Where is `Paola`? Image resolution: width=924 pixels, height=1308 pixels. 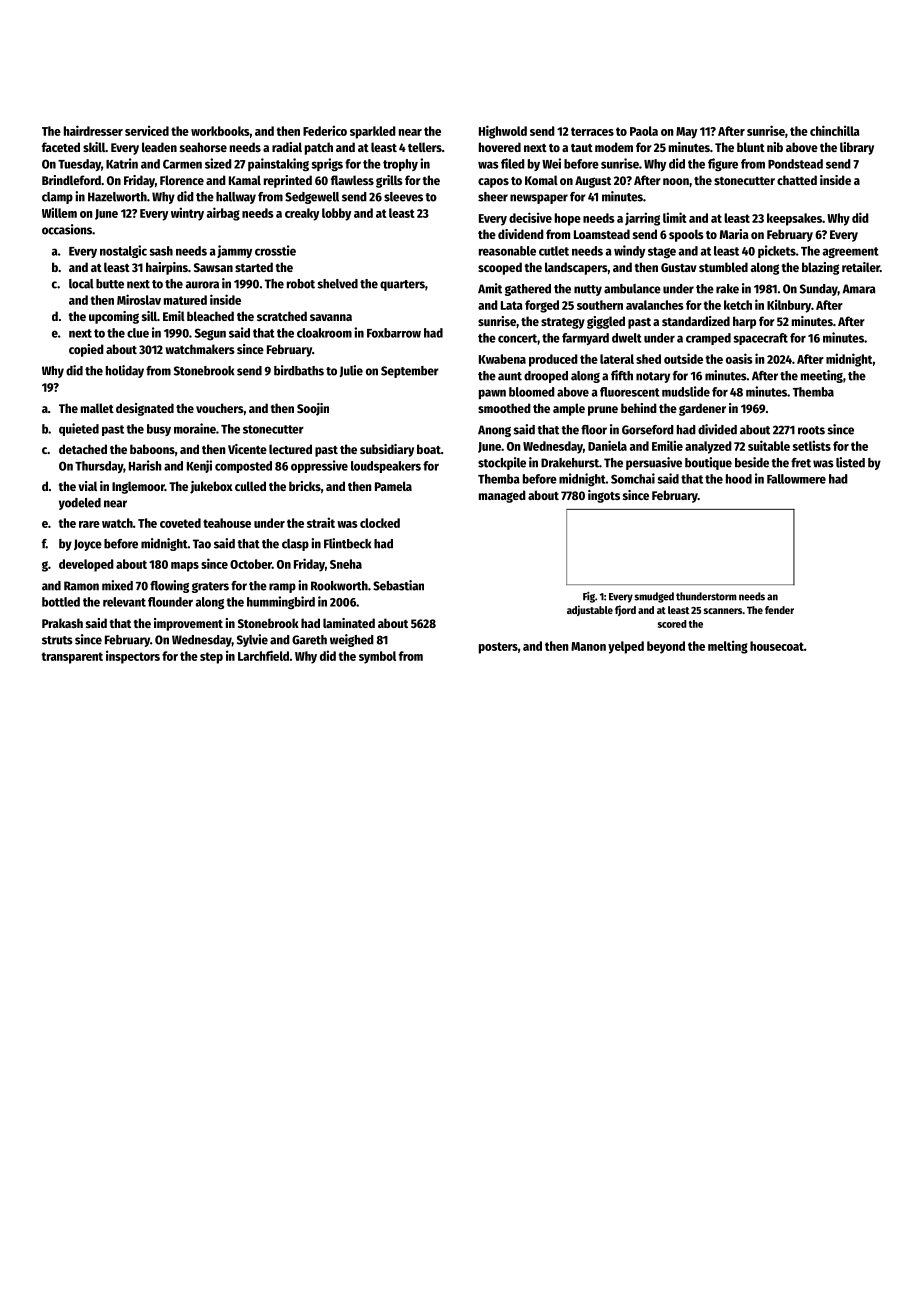 Paola is located at coordinates (644, 131).
